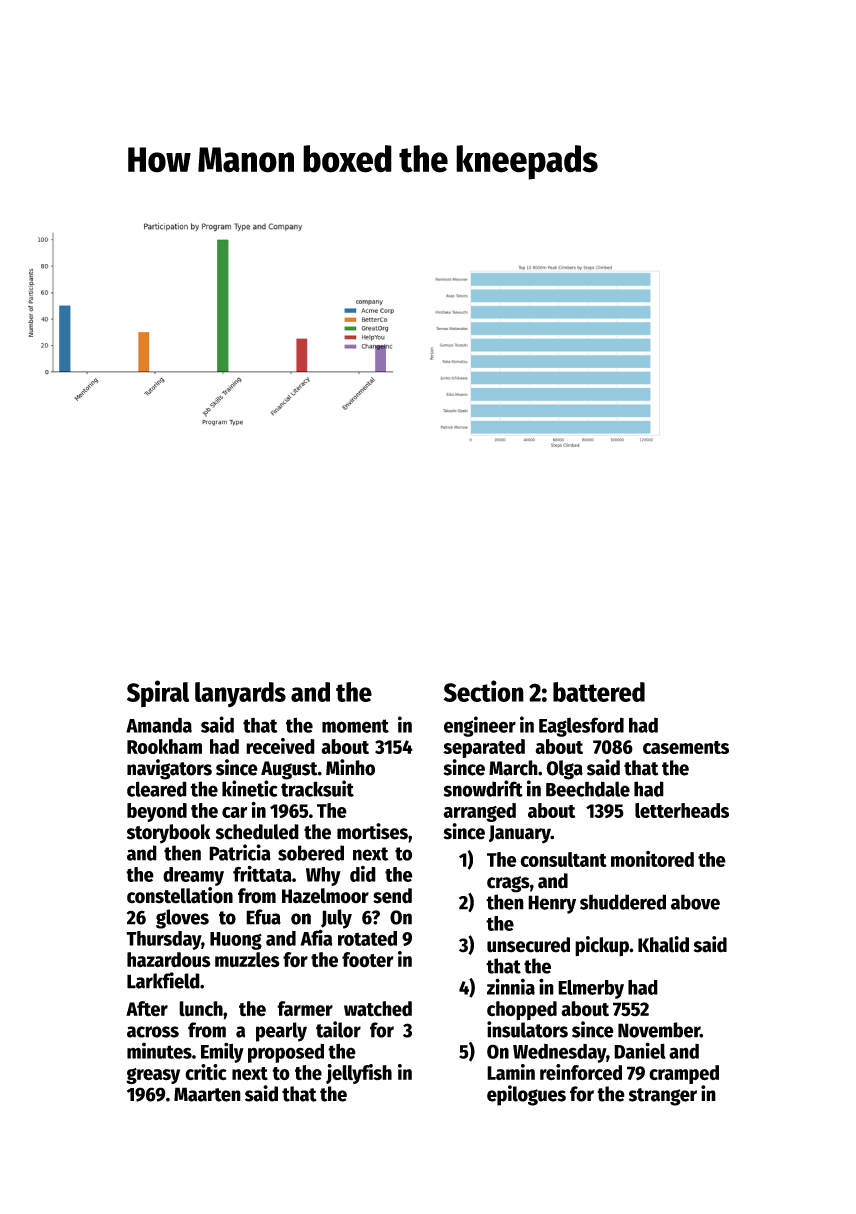 The height and width of the document is (1214, 856). Describe the element at coordinates (164, 746) in the document. I see `Rookham` at that location.
